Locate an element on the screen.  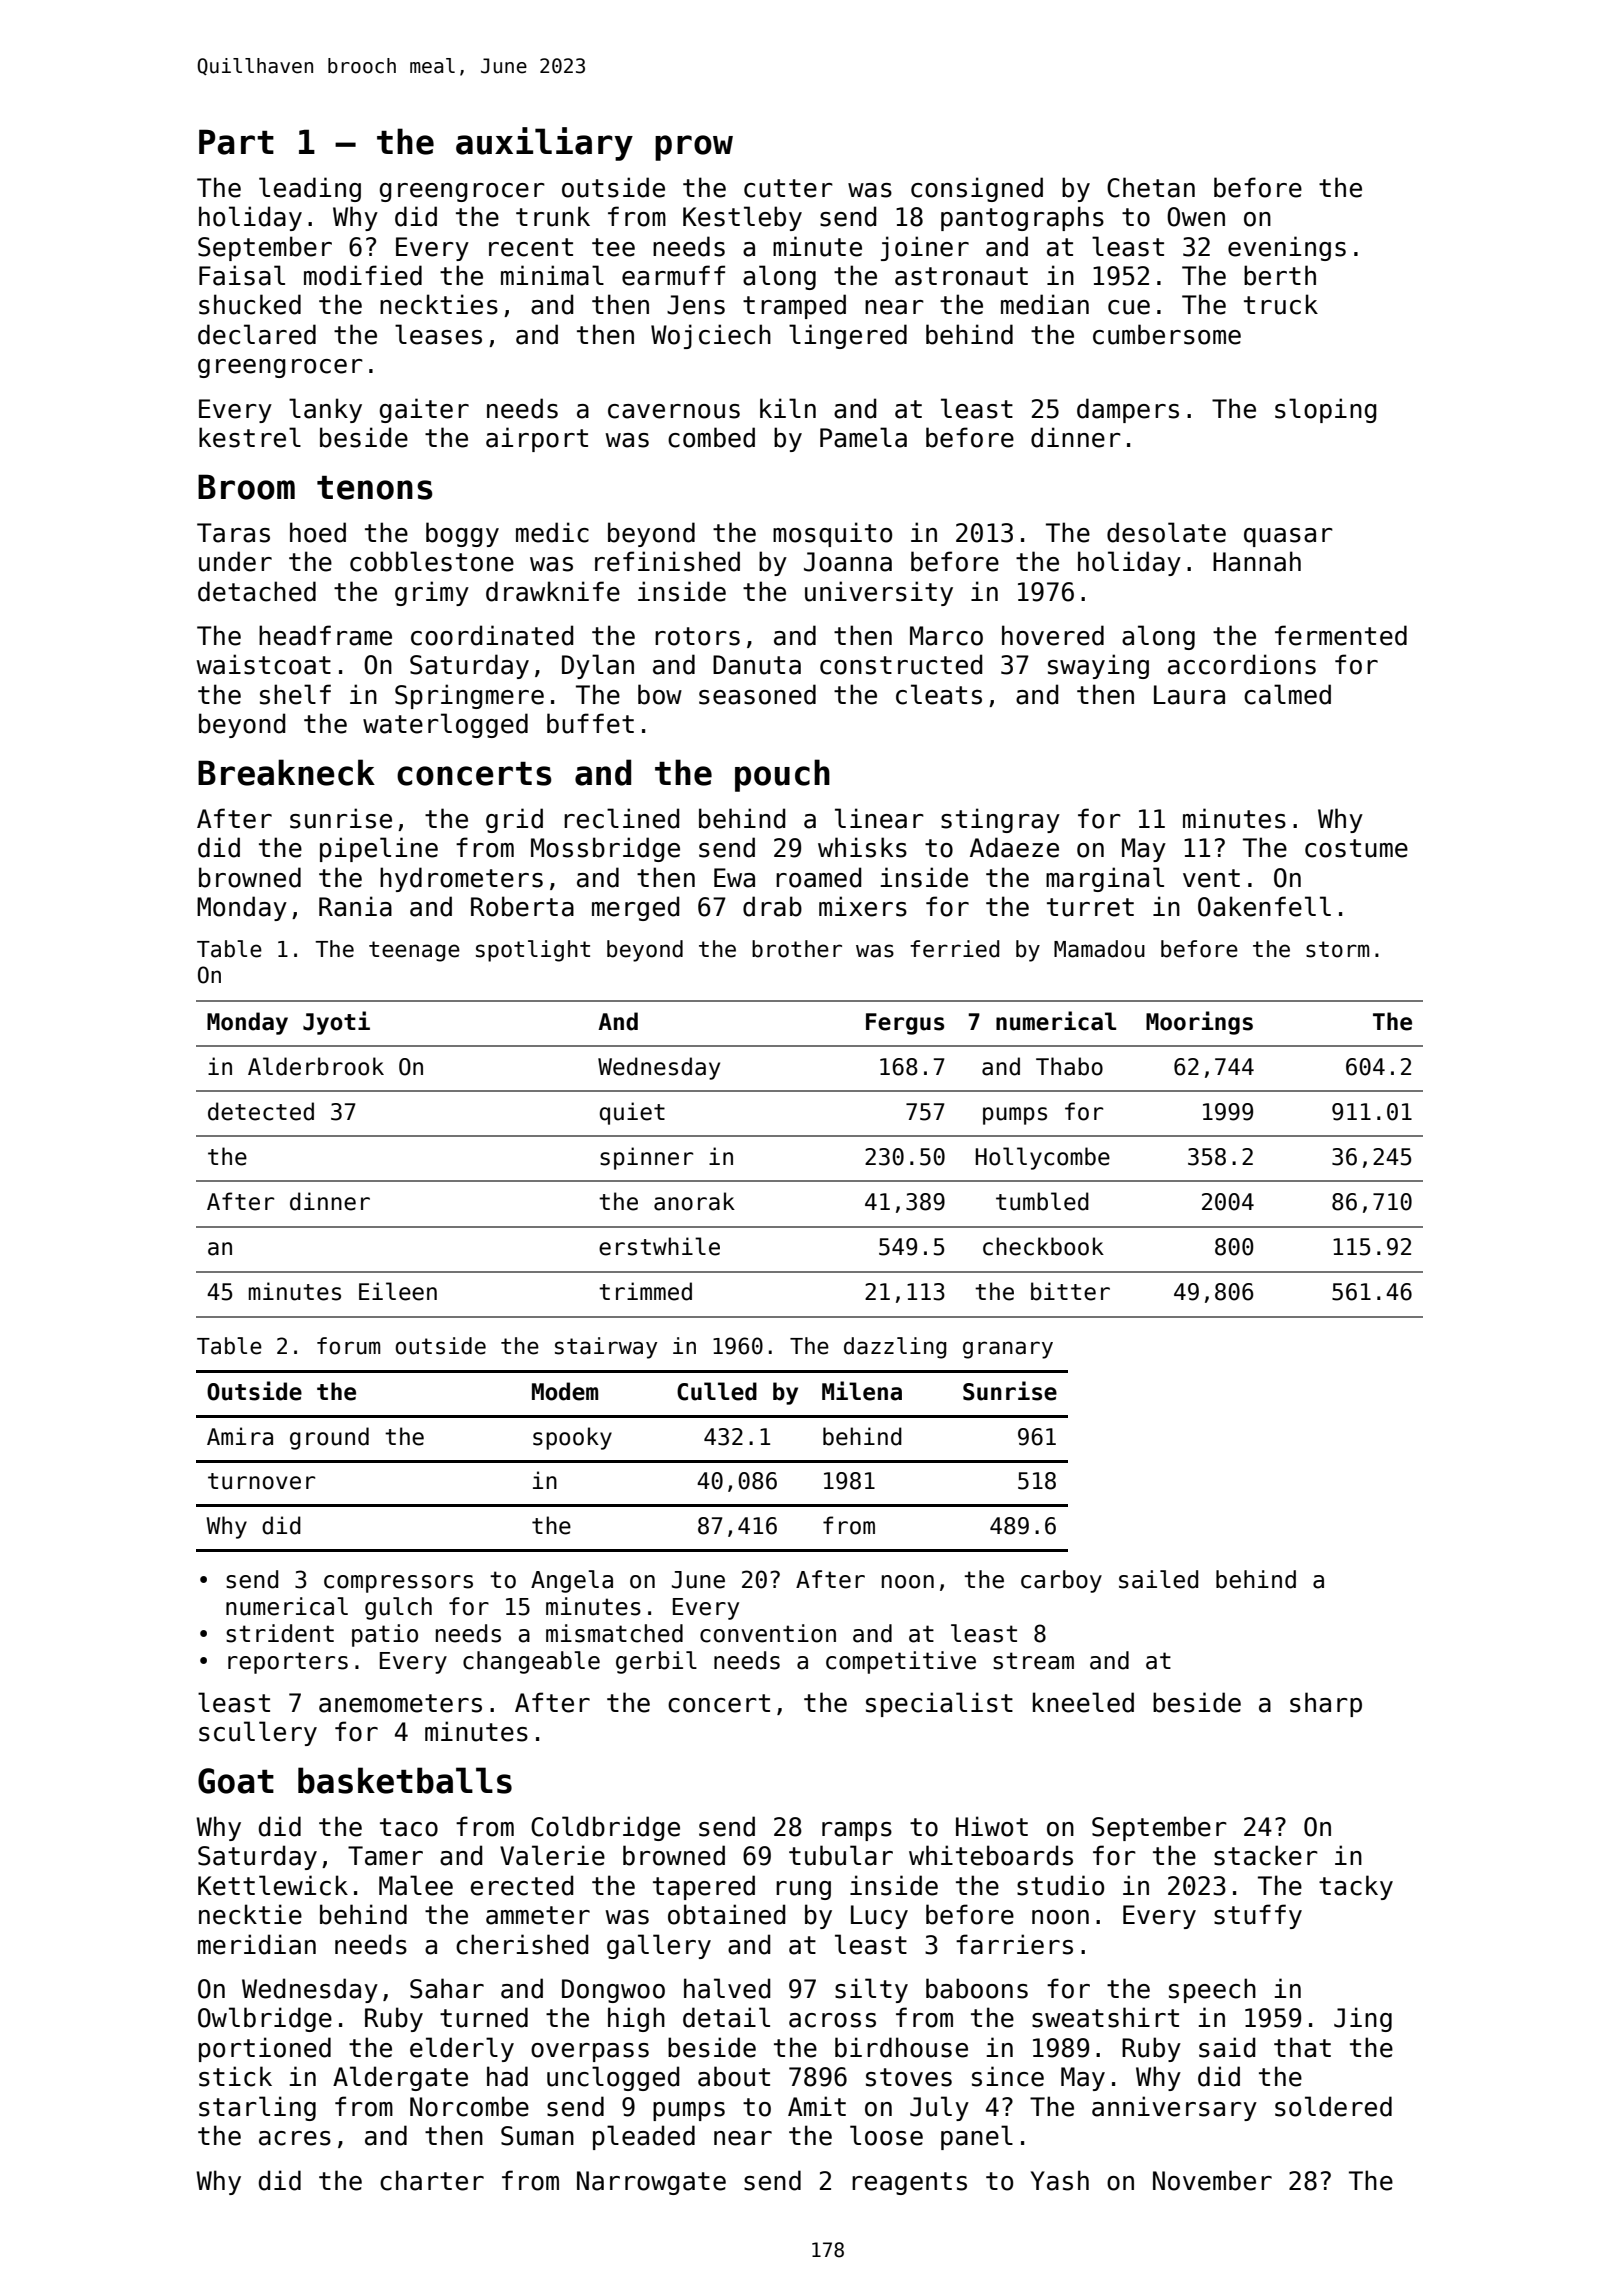
forum is located at coordinates (348, 1346).
